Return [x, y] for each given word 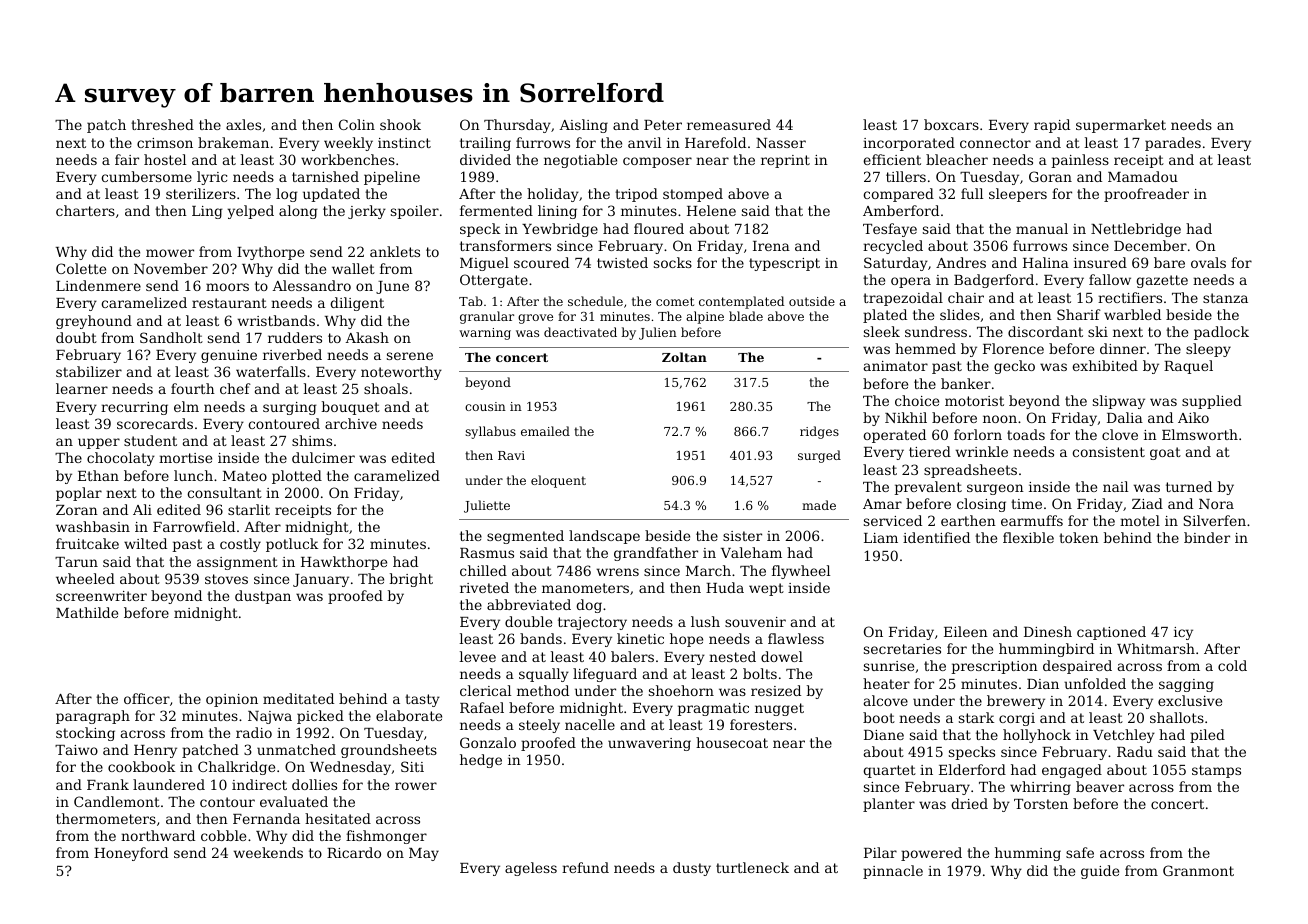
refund [585, 867]
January [321, 580]
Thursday [517, 126]
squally [544, 675]
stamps [1216, 771]
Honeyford [131, 854]
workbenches [348, 159]
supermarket [1121, 126]
